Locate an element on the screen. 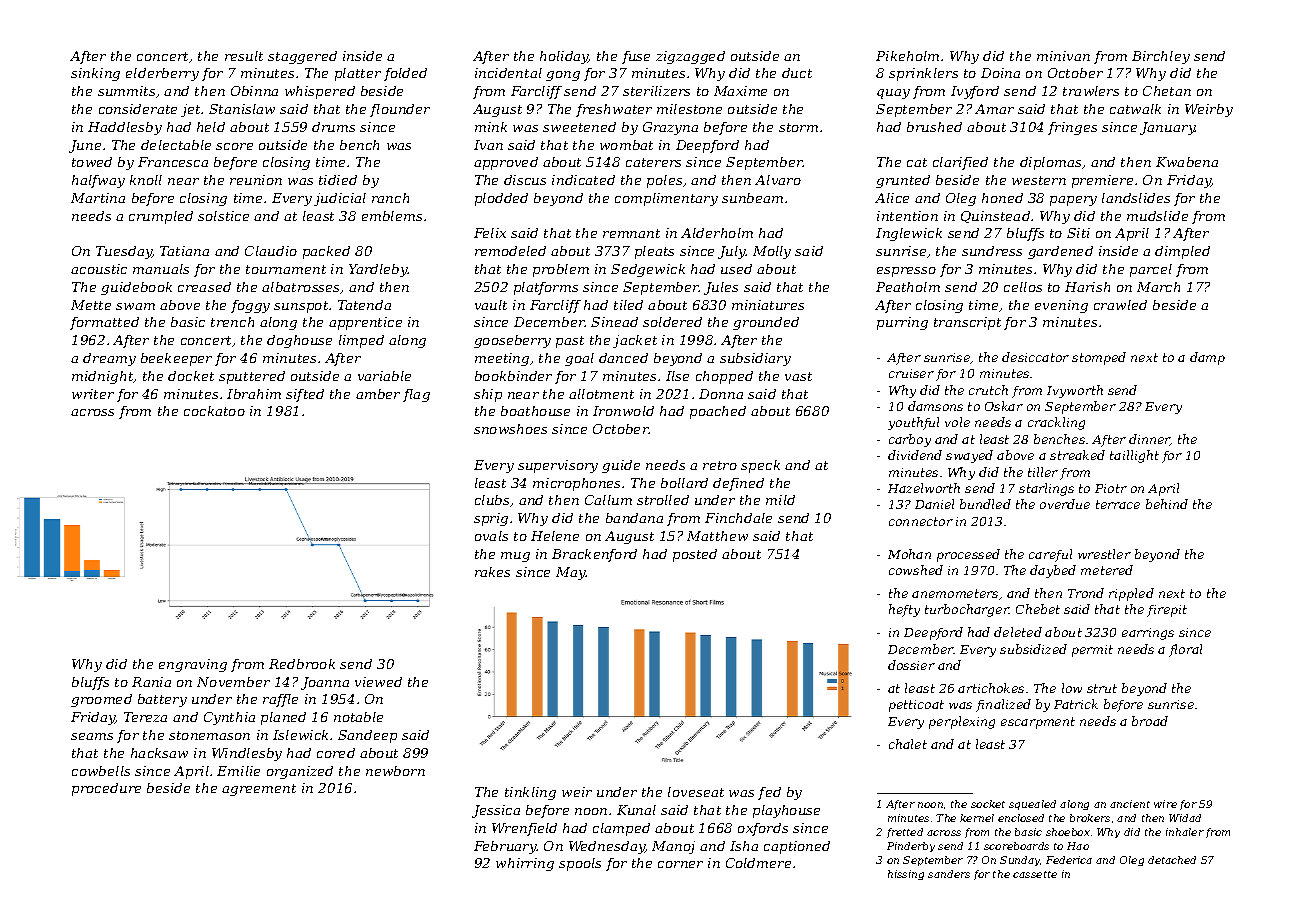 The image size is (1308, 924). whispered is located at coordinates (320, 92).
